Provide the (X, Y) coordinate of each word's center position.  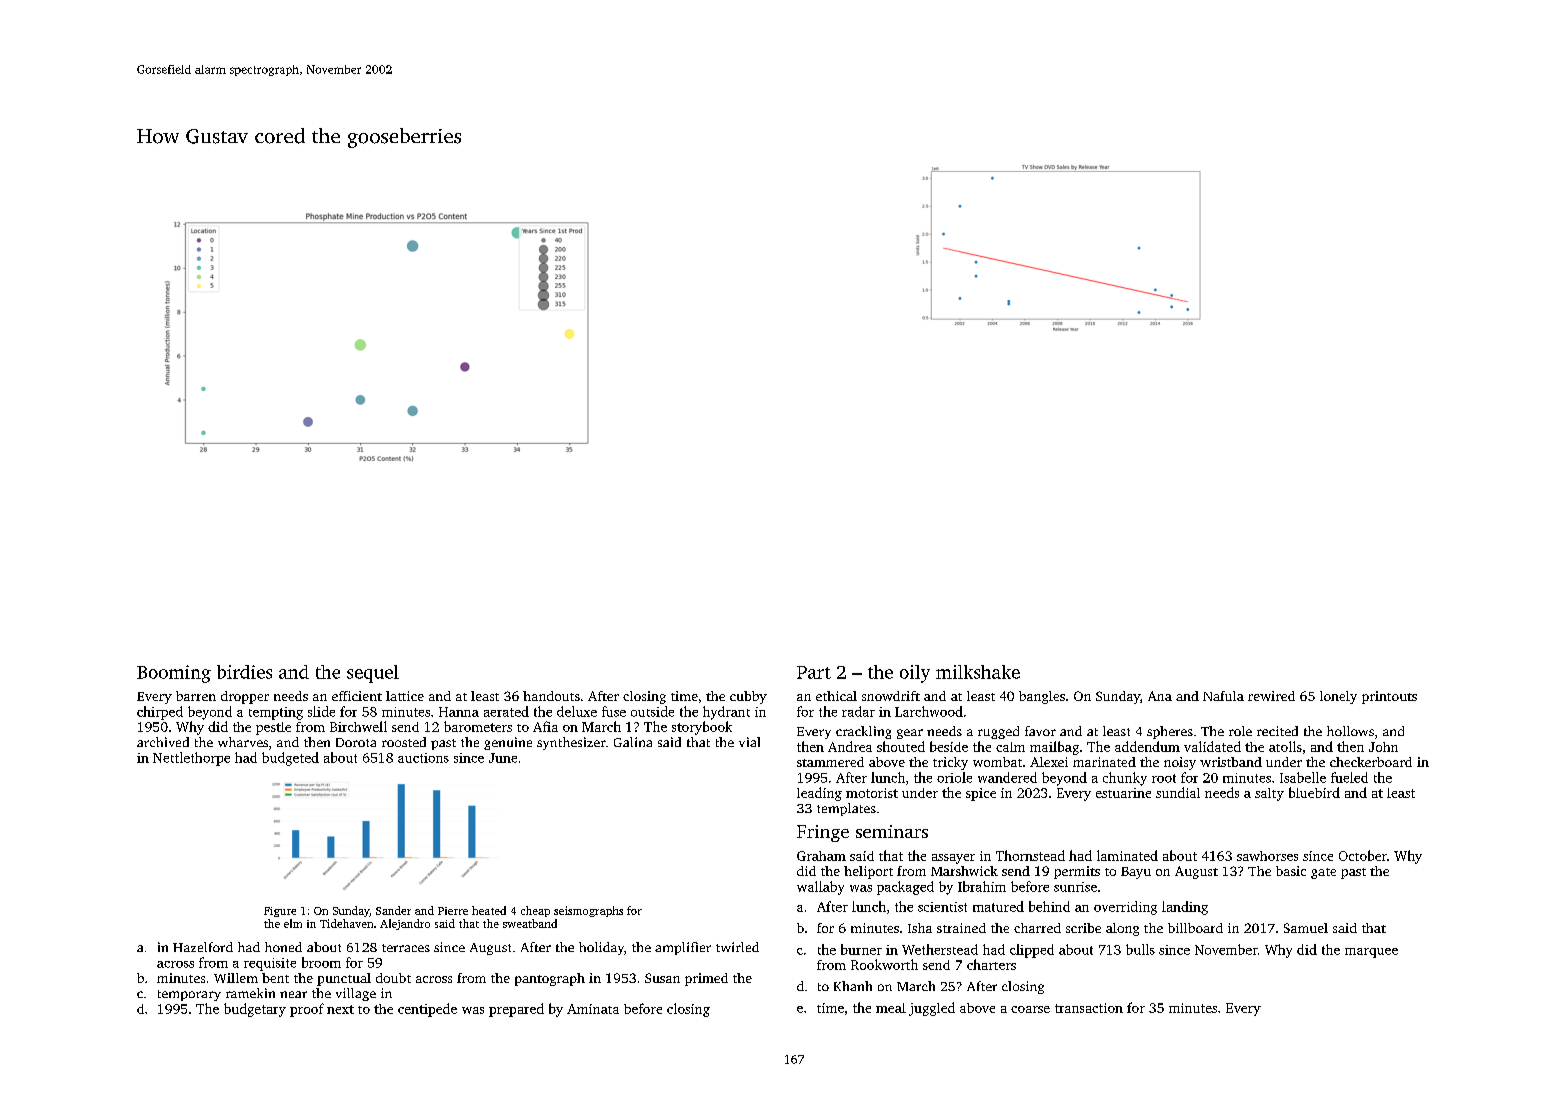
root (1164, 778)
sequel (373, 674)
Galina (633, 742)
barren (196, 696)
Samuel (1306, 928)
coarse (1030, 1009)
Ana (1160, 696)
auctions (423, 758)
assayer (953, 859)
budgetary (255, 1010)
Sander (393, 910)
